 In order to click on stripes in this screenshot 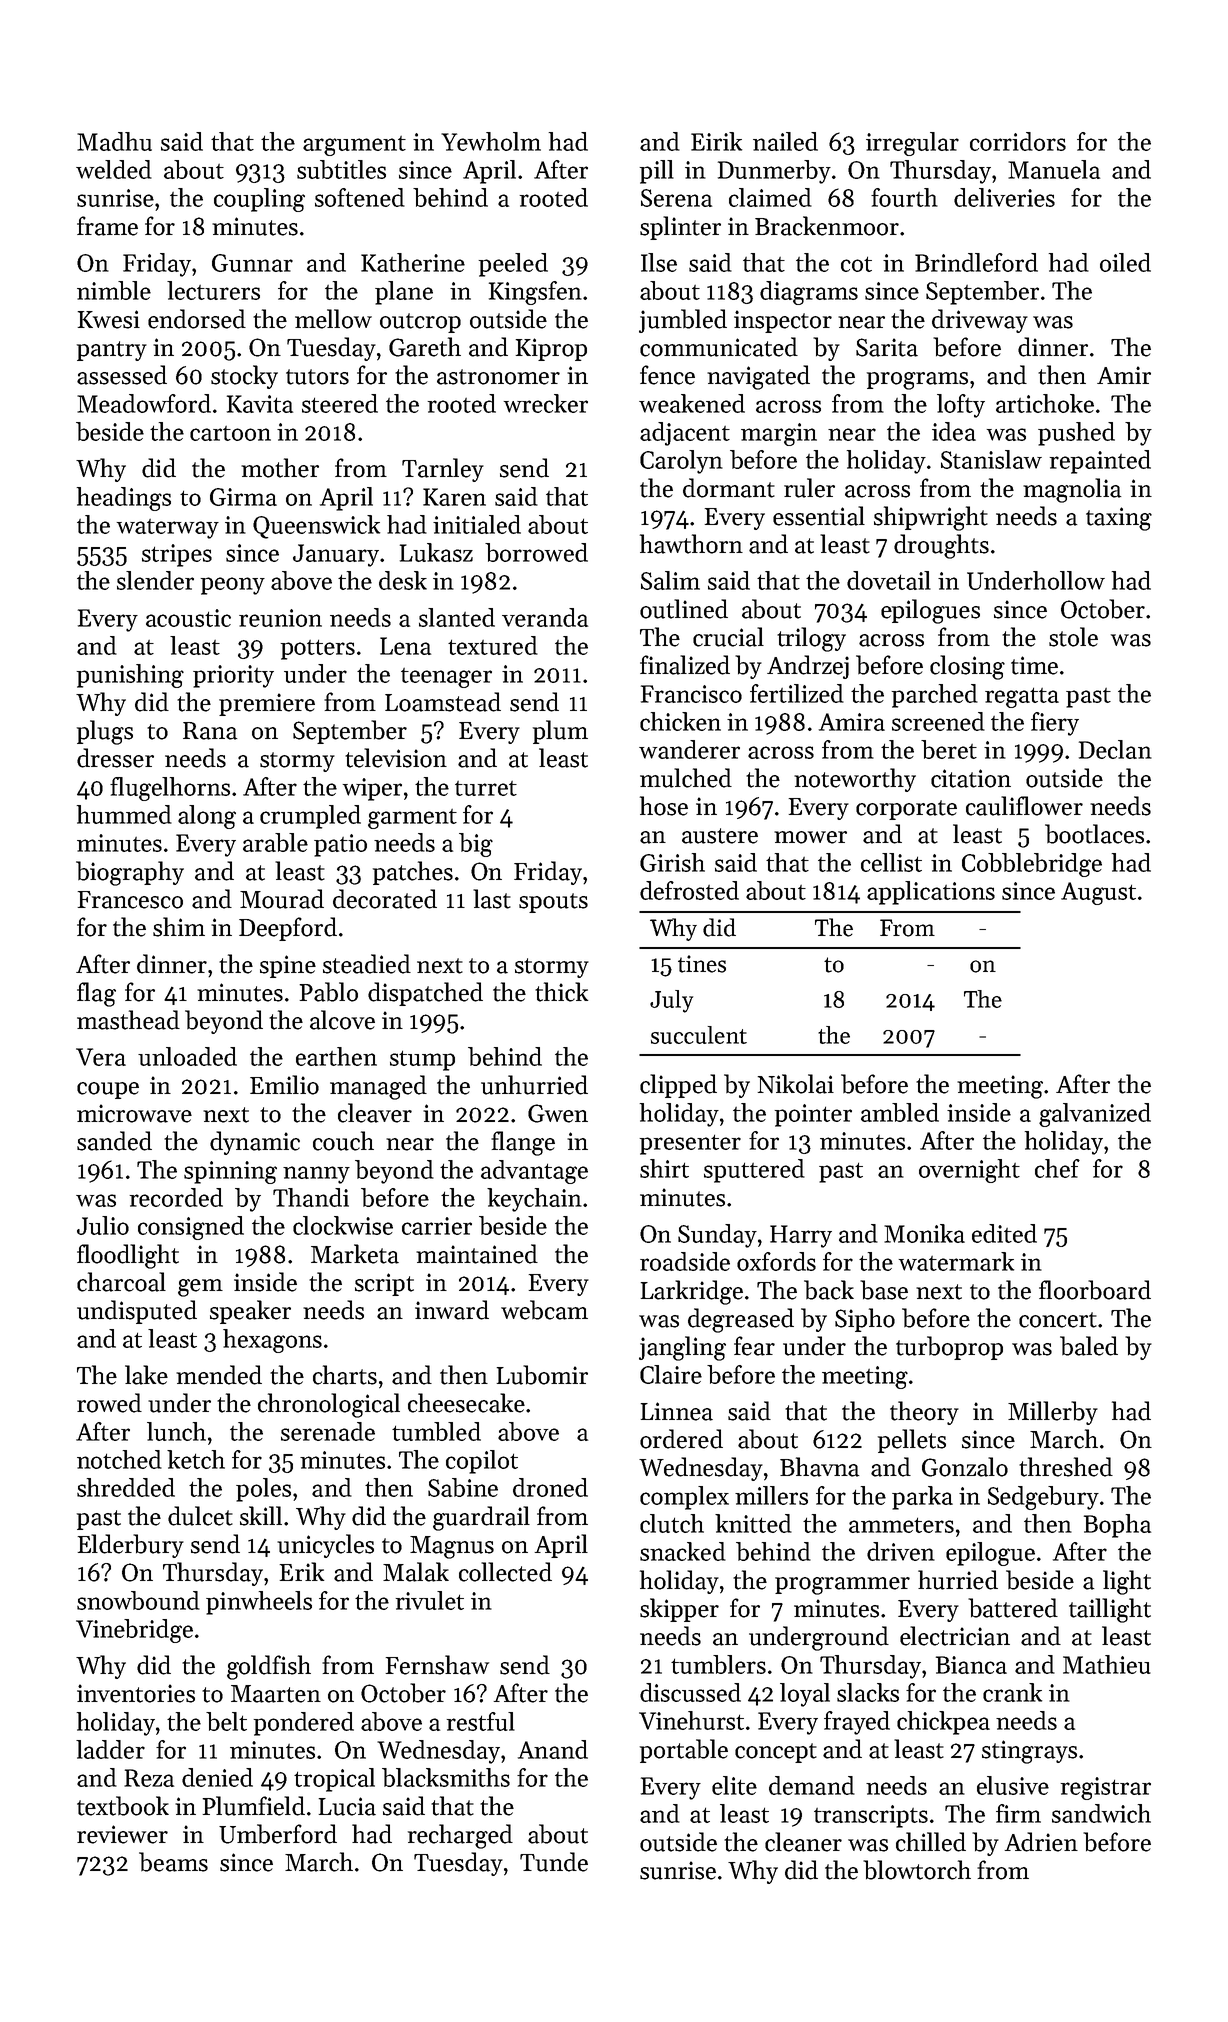, I will do `click(177, 555)`.
